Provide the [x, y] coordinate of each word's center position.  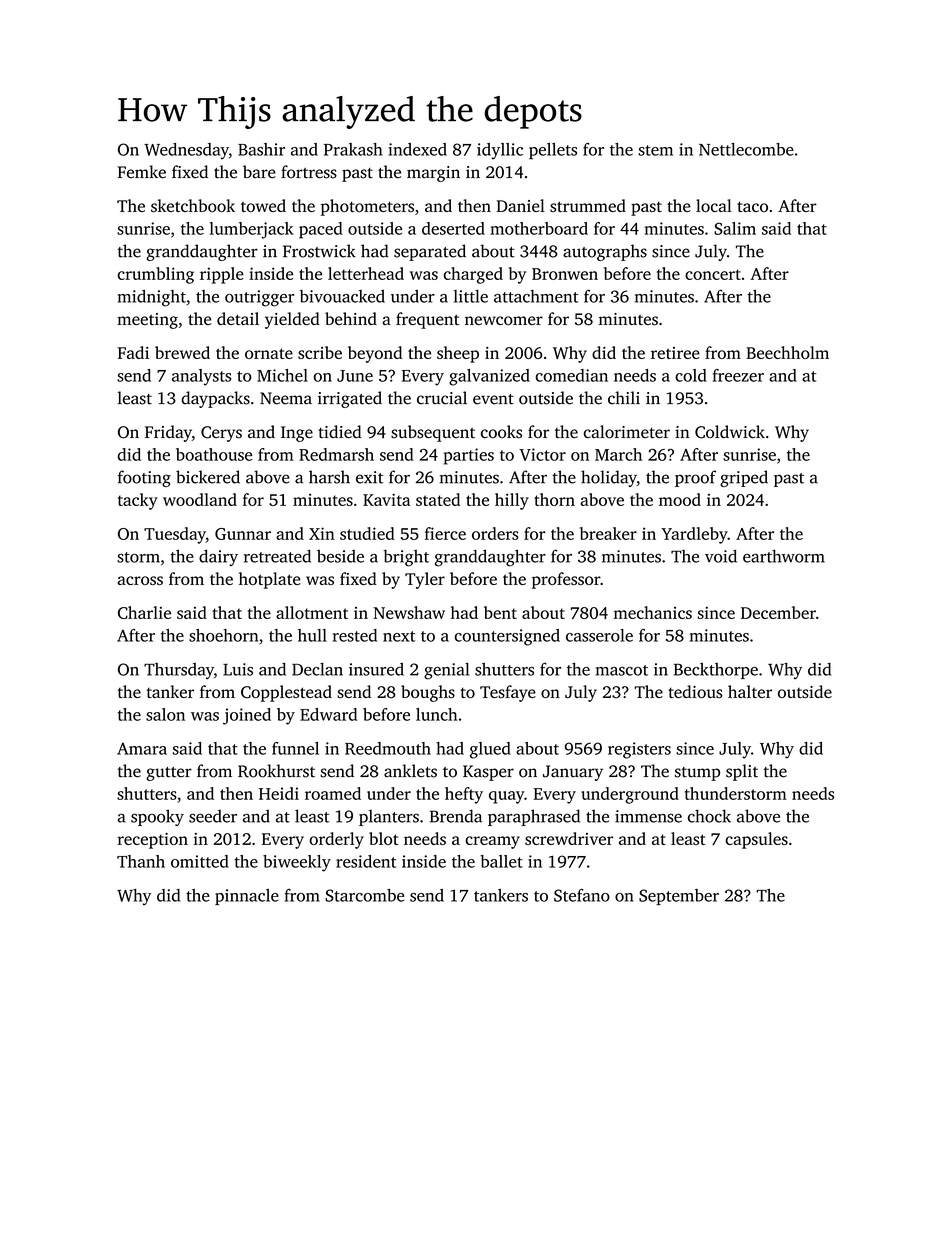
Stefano [582, 895]
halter [750, 691]
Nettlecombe [746, 149]
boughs [428, 693]
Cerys [221, 434]
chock [709, 816]
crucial [442, 398]
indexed [418, 149]
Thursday [179, 671]
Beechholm [787, 352]
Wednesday [186, 151]
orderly [336, 840]
